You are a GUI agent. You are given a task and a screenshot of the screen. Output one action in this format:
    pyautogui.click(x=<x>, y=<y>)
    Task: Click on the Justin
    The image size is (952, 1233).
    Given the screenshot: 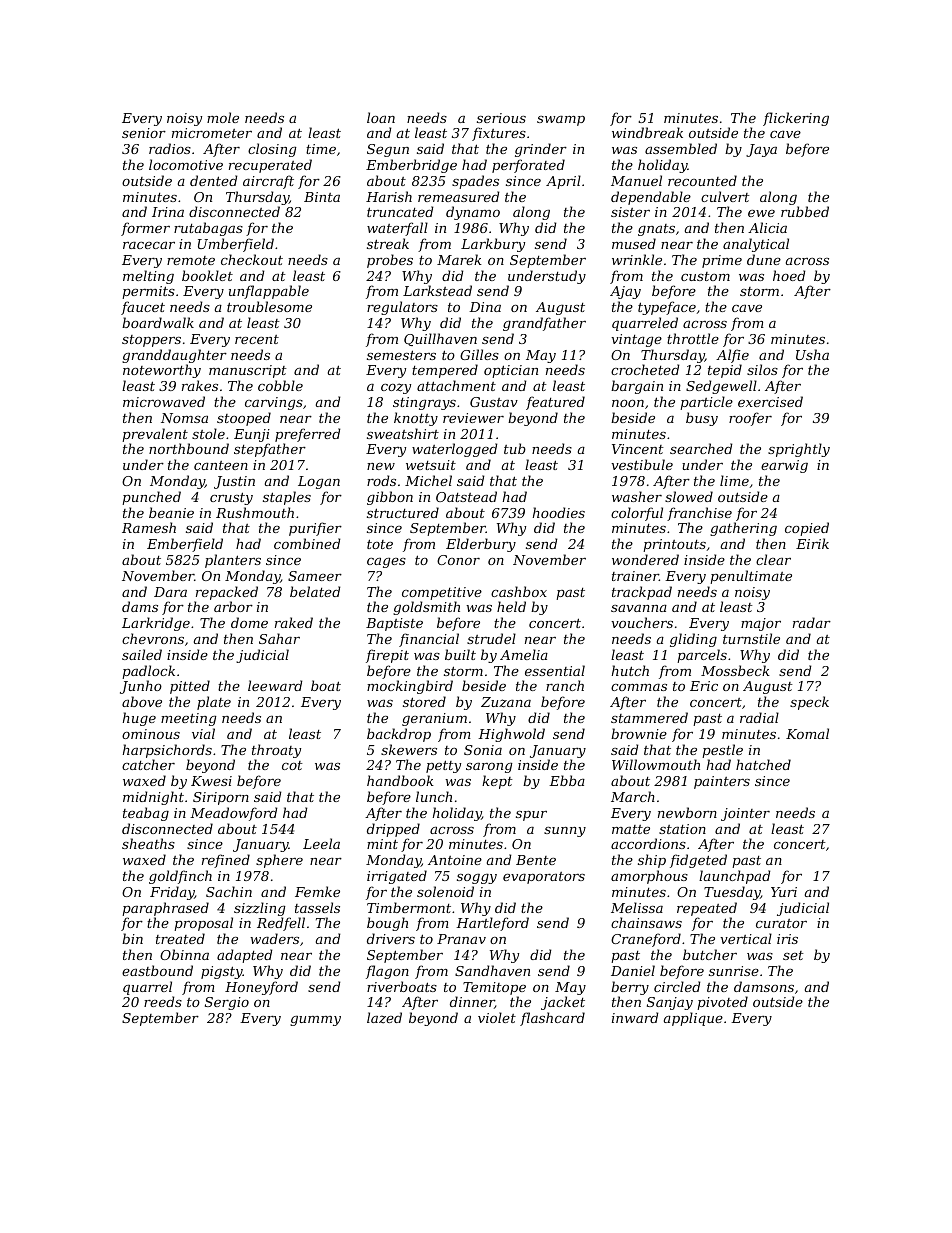 What is the action you would take?
    pyautogui.click(x=234, y=482)
